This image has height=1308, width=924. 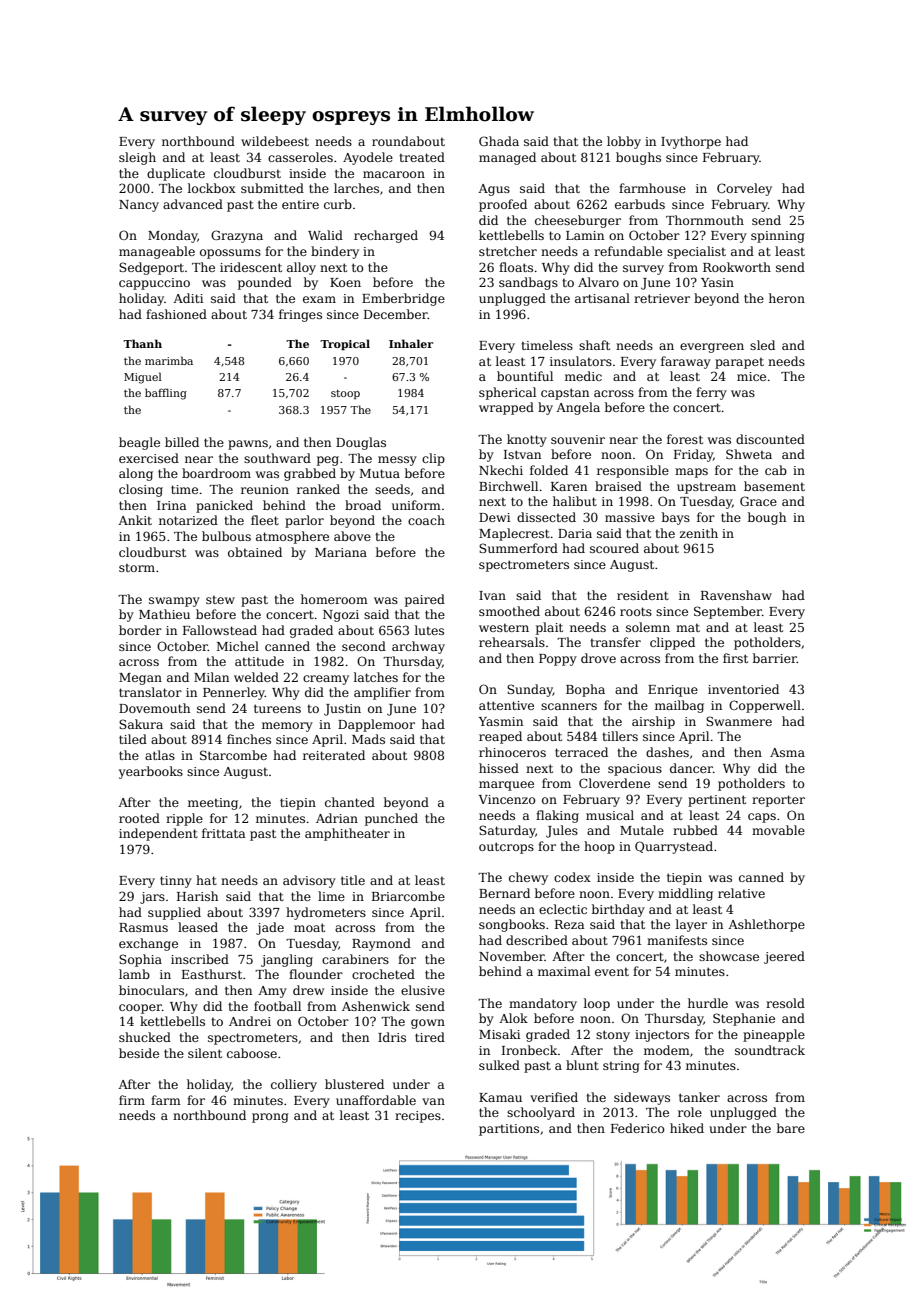 What do you see at coordinates (425, 600) in the image?
I see `paired` at bounding box center [425, 600].
